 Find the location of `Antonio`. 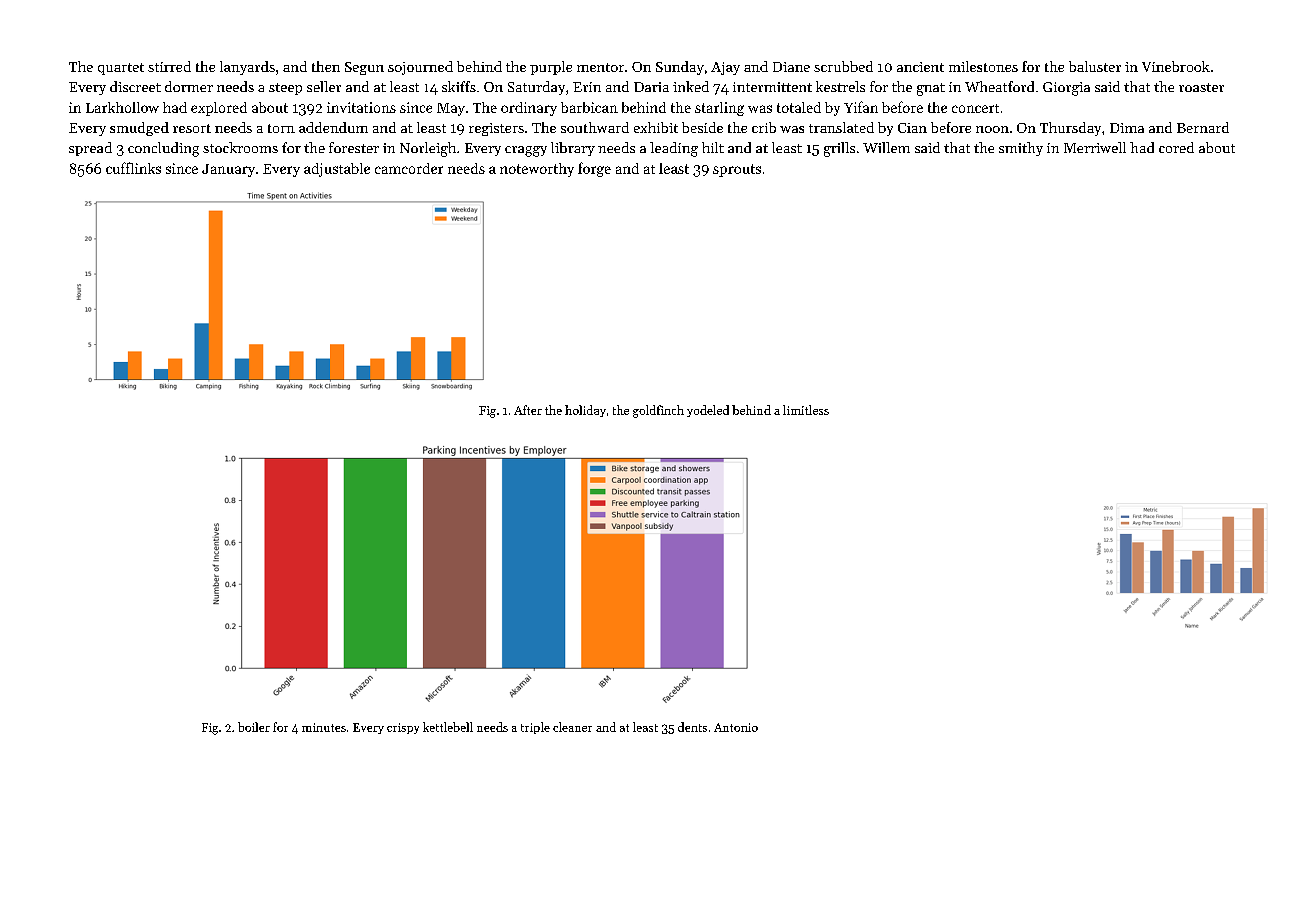

Antonio is located at coordinates (736, 727).
